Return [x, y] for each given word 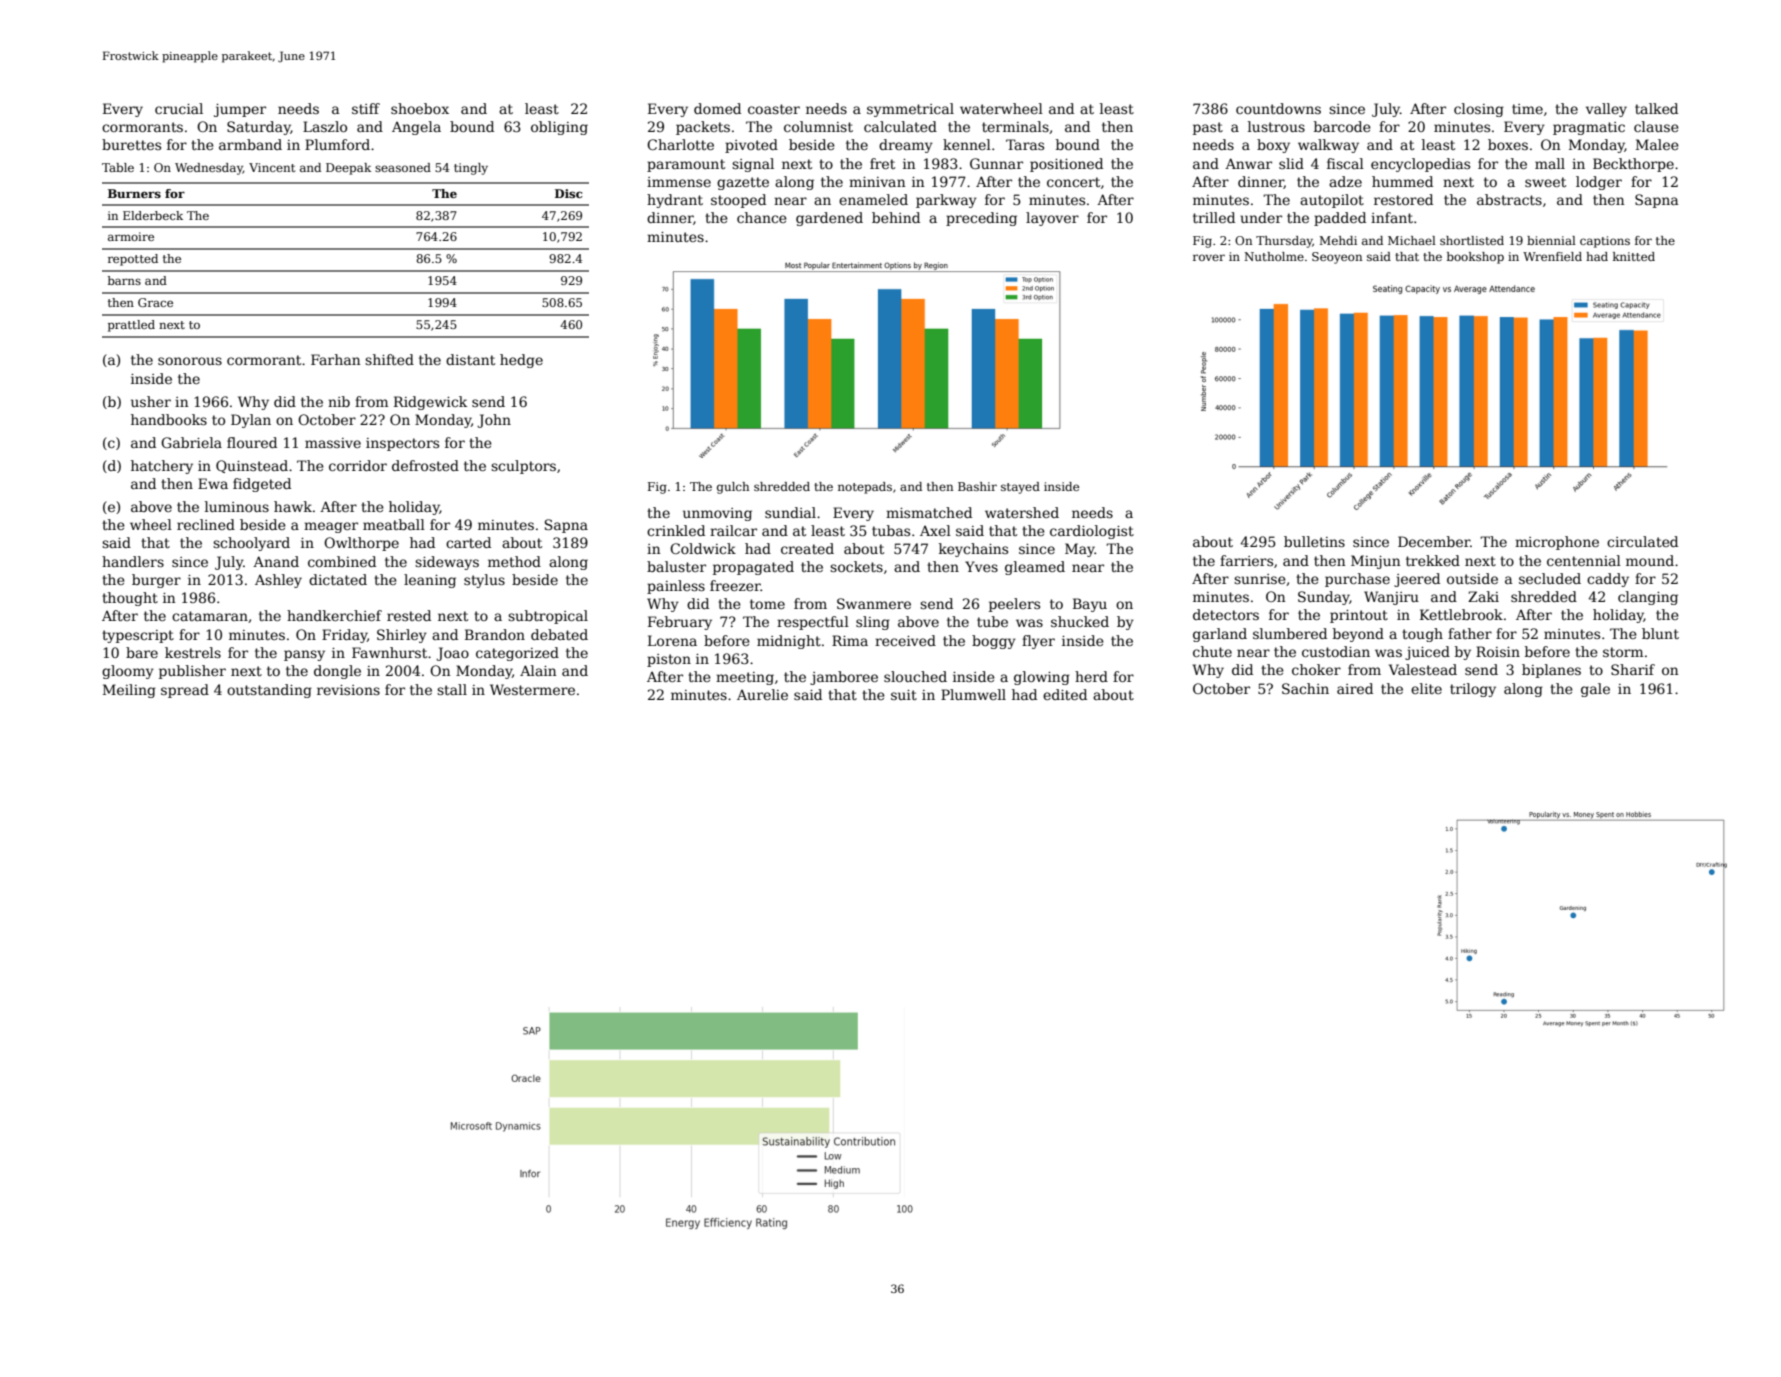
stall [452, 689]
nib [339, 401]
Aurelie [762, 694]
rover [1209, 257]
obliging [559, 128]
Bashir [977, 486]
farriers [1246, 560]
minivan [877, 182]
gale [1595, 690]
